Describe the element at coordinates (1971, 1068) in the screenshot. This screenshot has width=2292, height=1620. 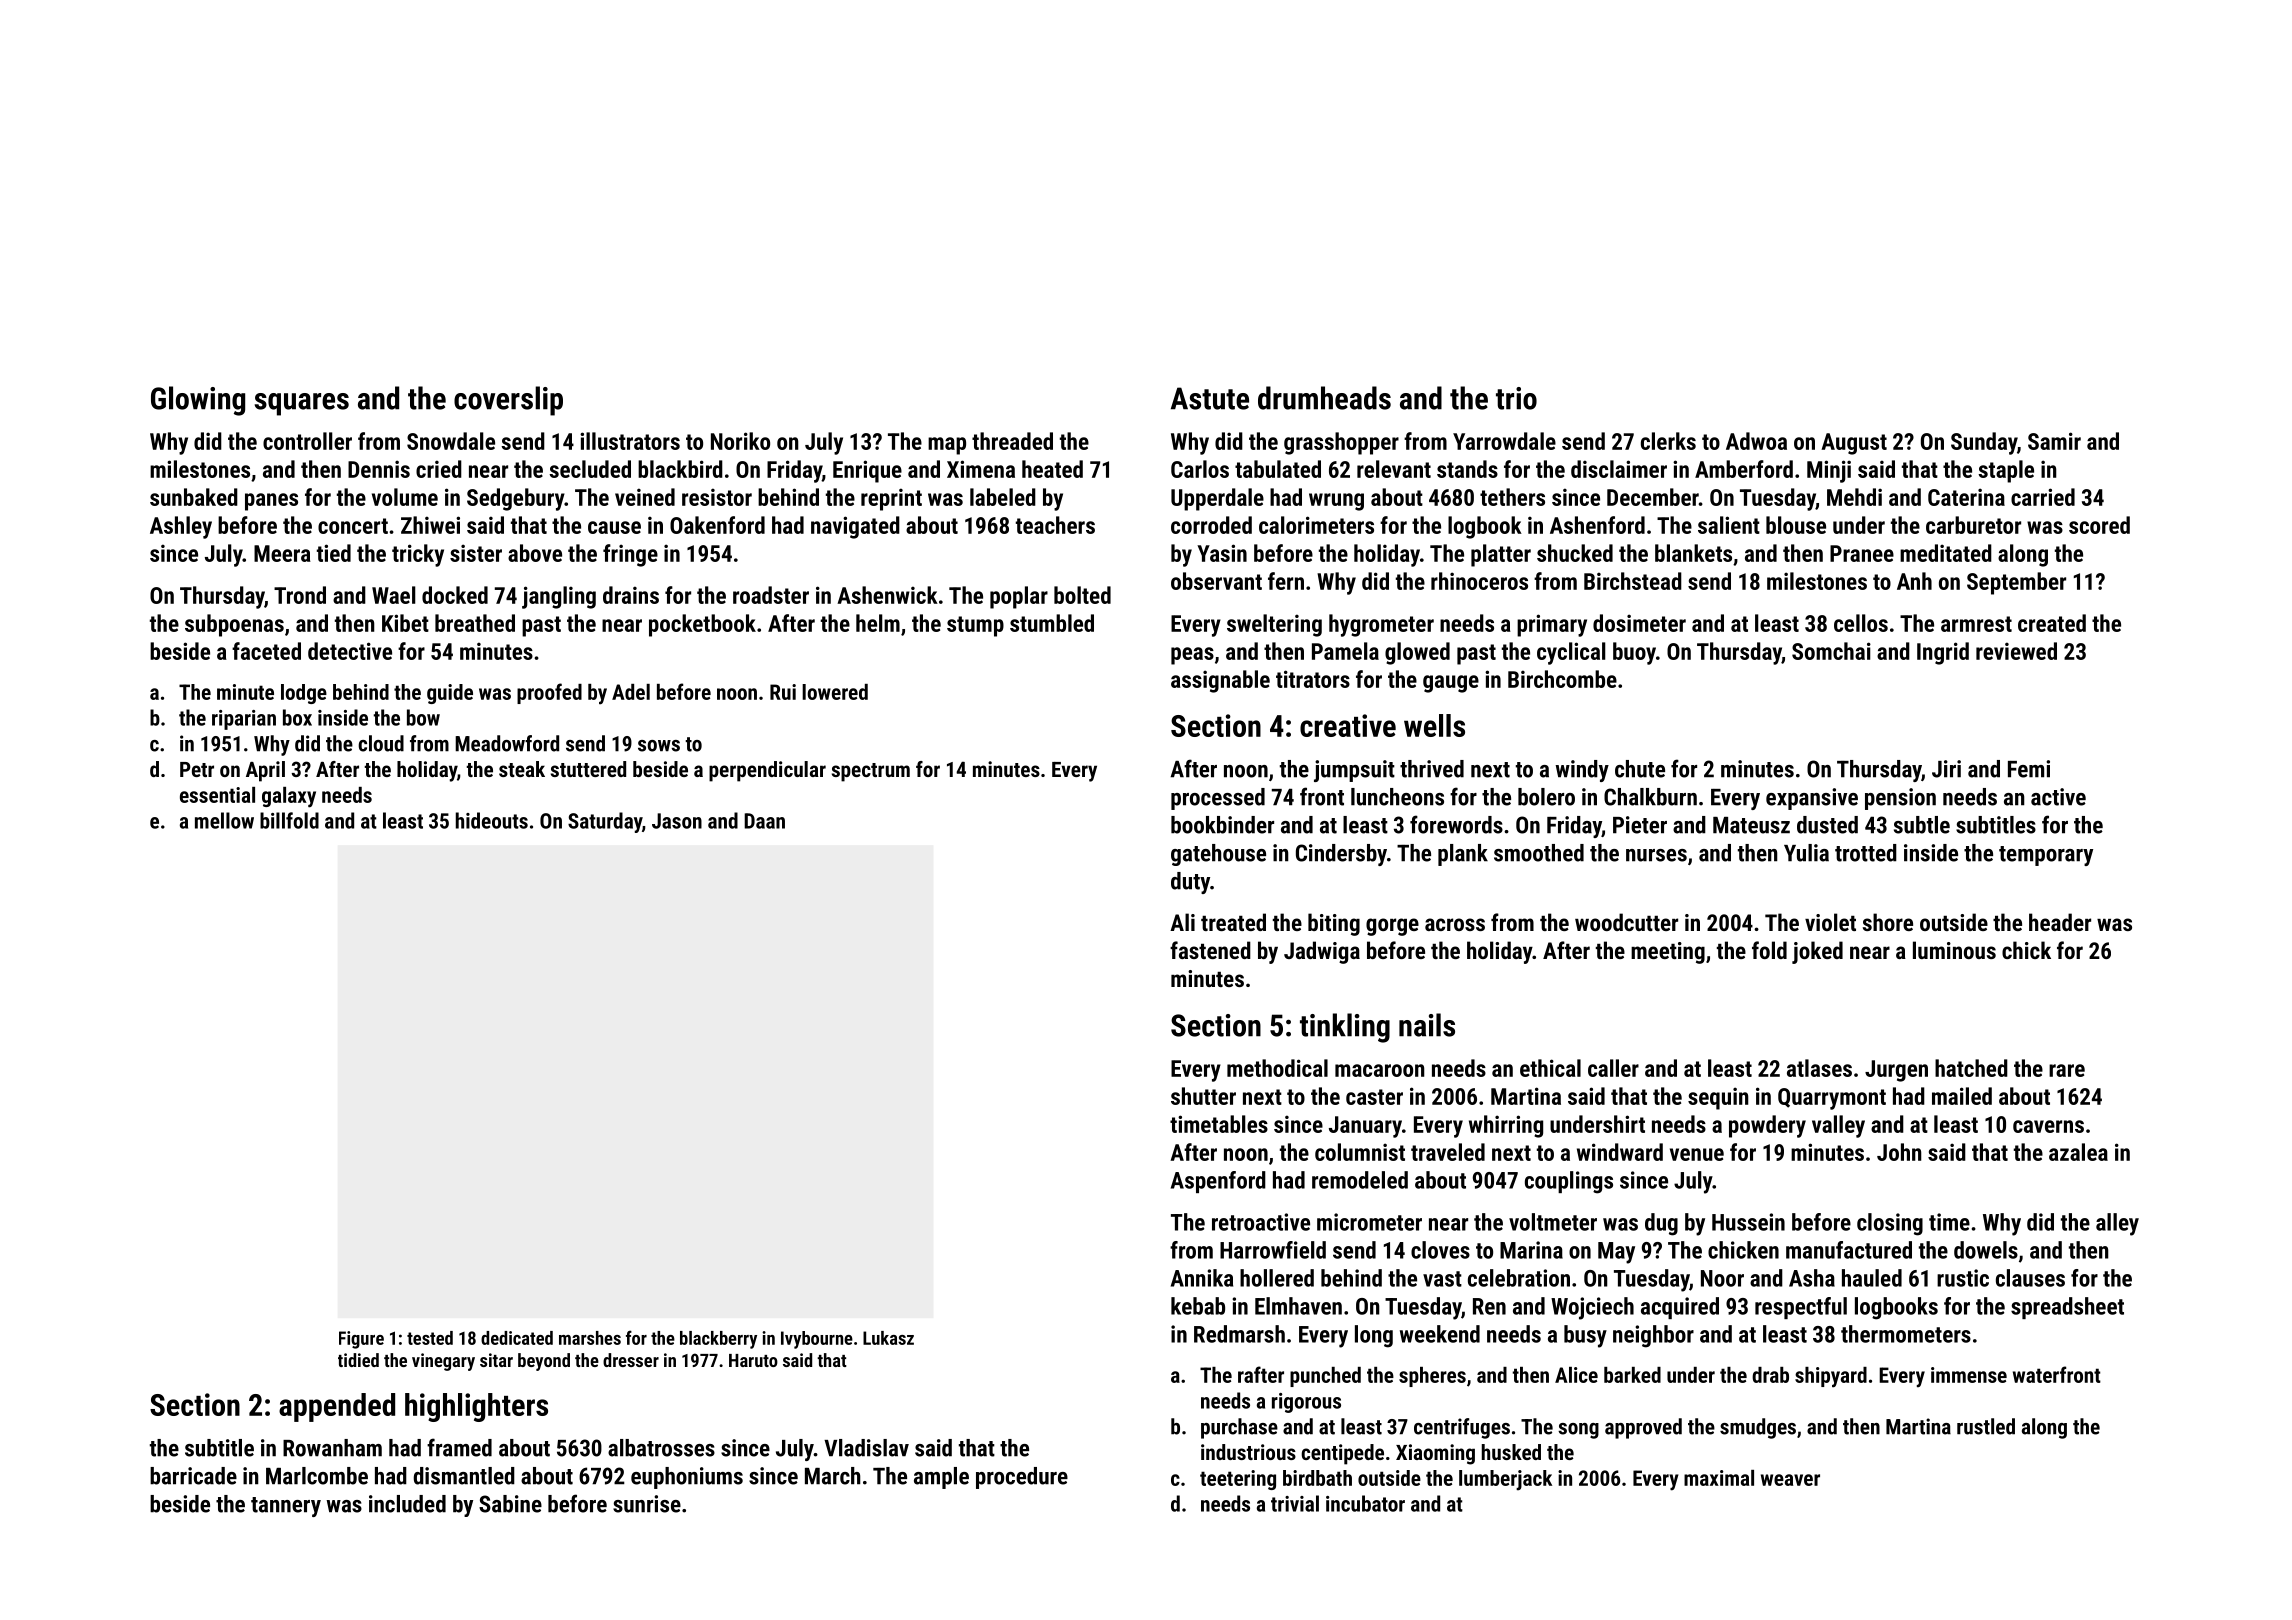
I see `hatched` at that location.
